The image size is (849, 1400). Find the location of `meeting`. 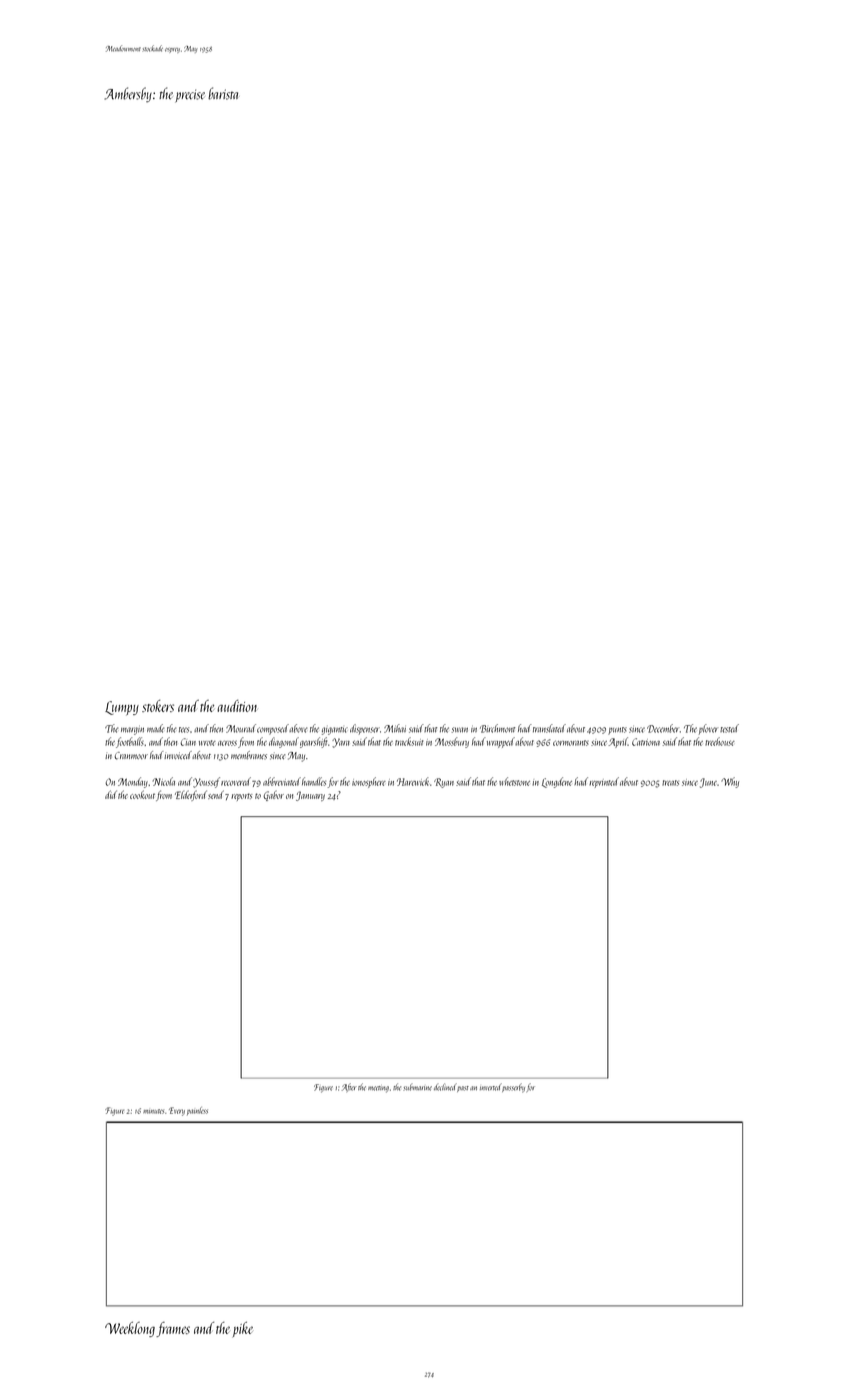

meeting is located at coordinates (378, 1089).
